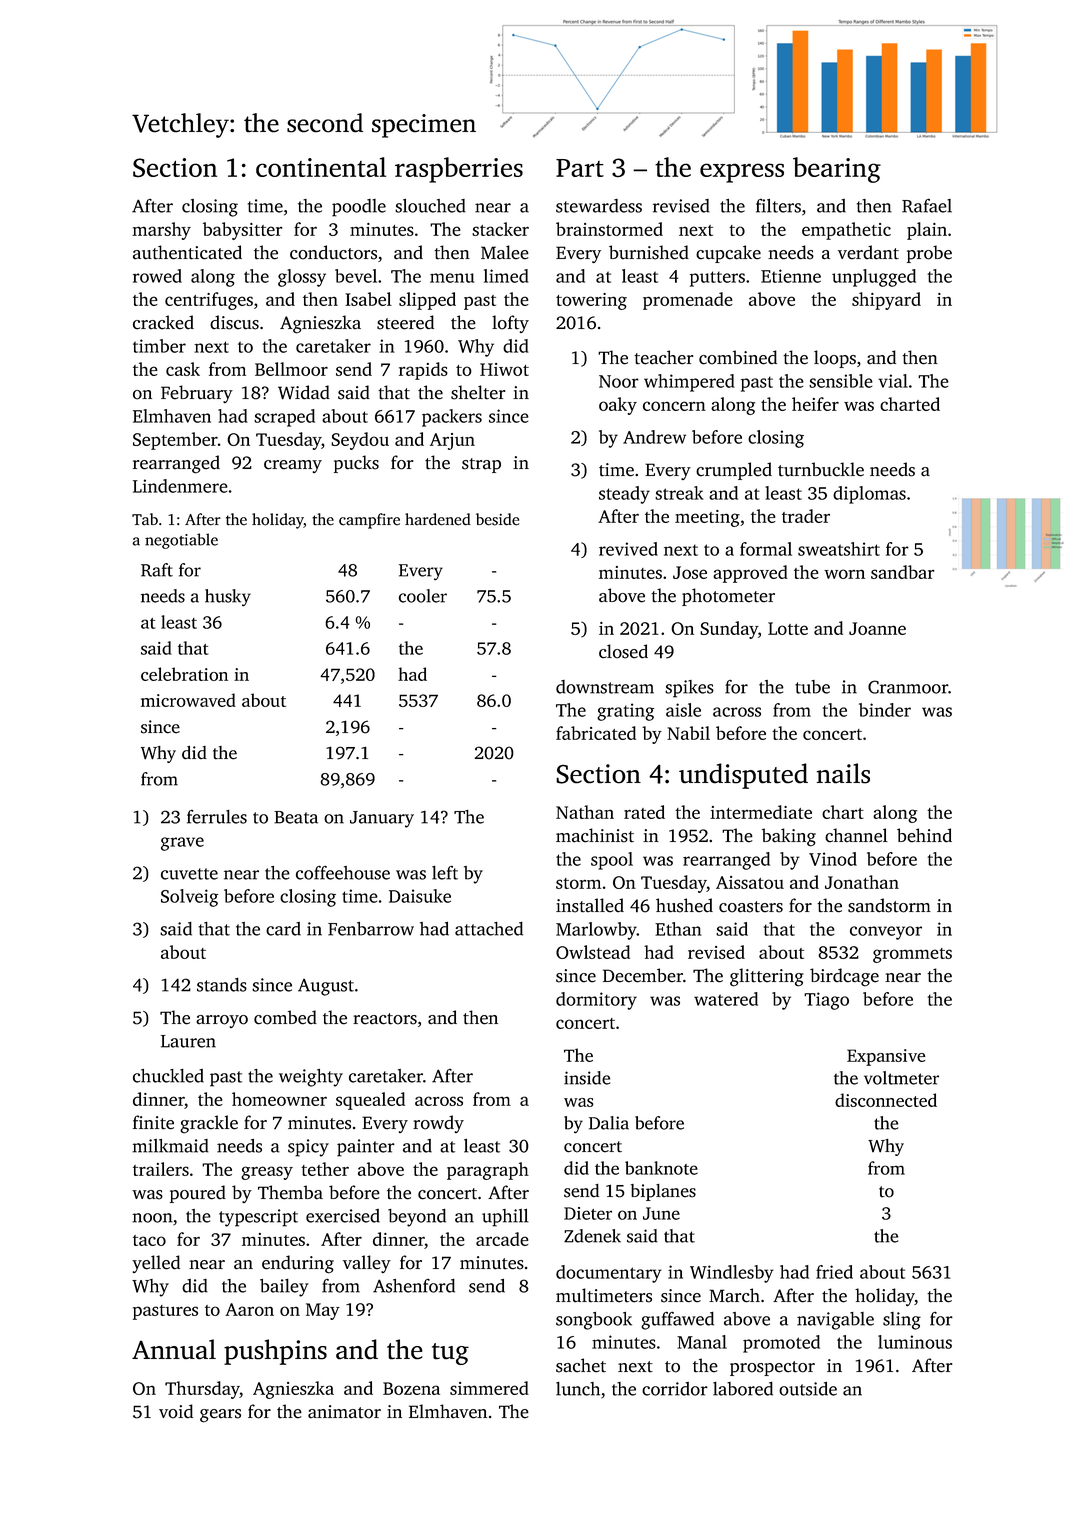  What do you see at coordinates (423, 596) in the image?
I see `cooler` at bounding box center [423, 596].
